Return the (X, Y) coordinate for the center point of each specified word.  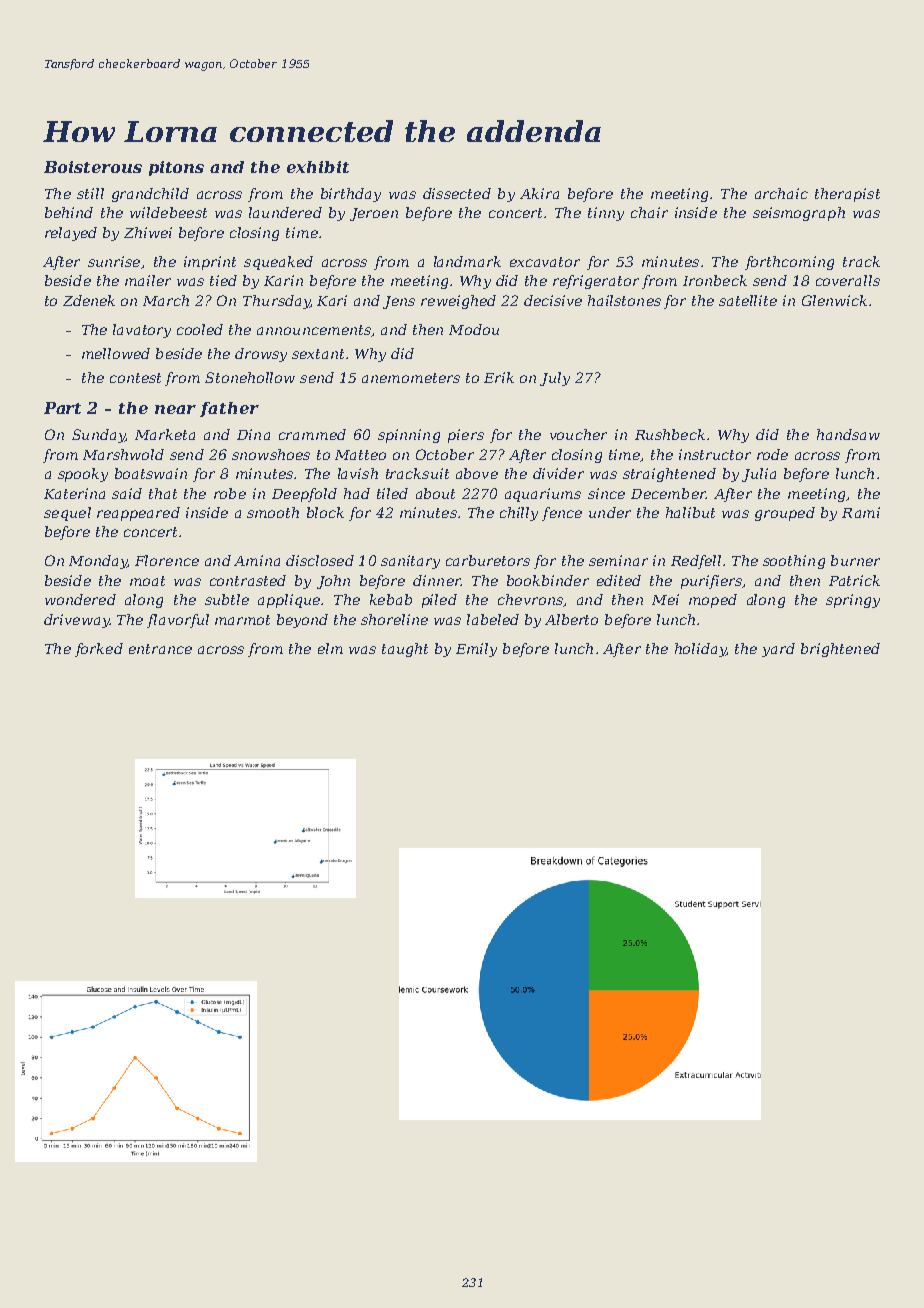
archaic (781, 193)
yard (778, 650)
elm (330, 648)
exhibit (318, 167)
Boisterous (93, 167)
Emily (476, 650)
